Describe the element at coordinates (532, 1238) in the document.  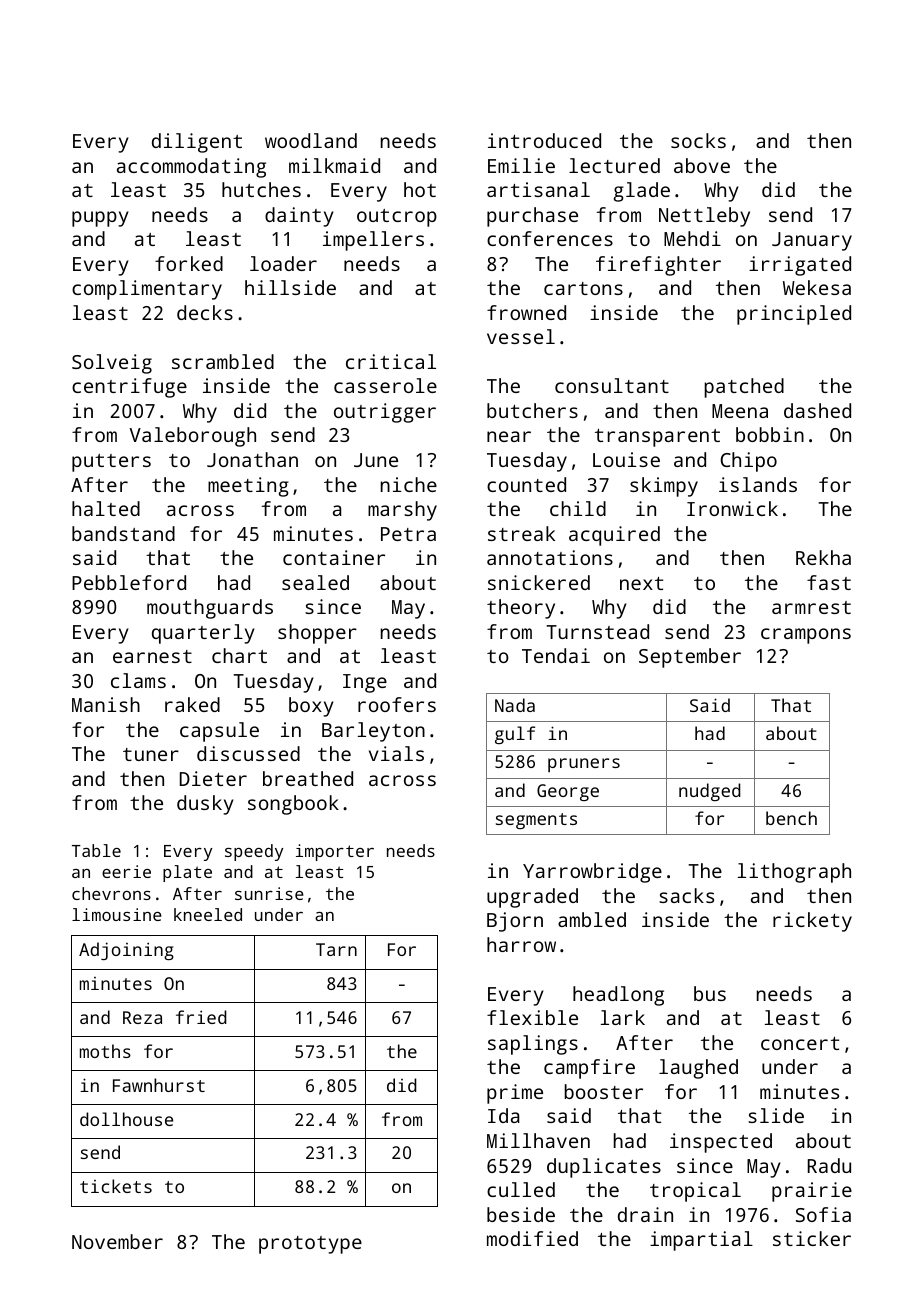
I see `modified` at that location.
